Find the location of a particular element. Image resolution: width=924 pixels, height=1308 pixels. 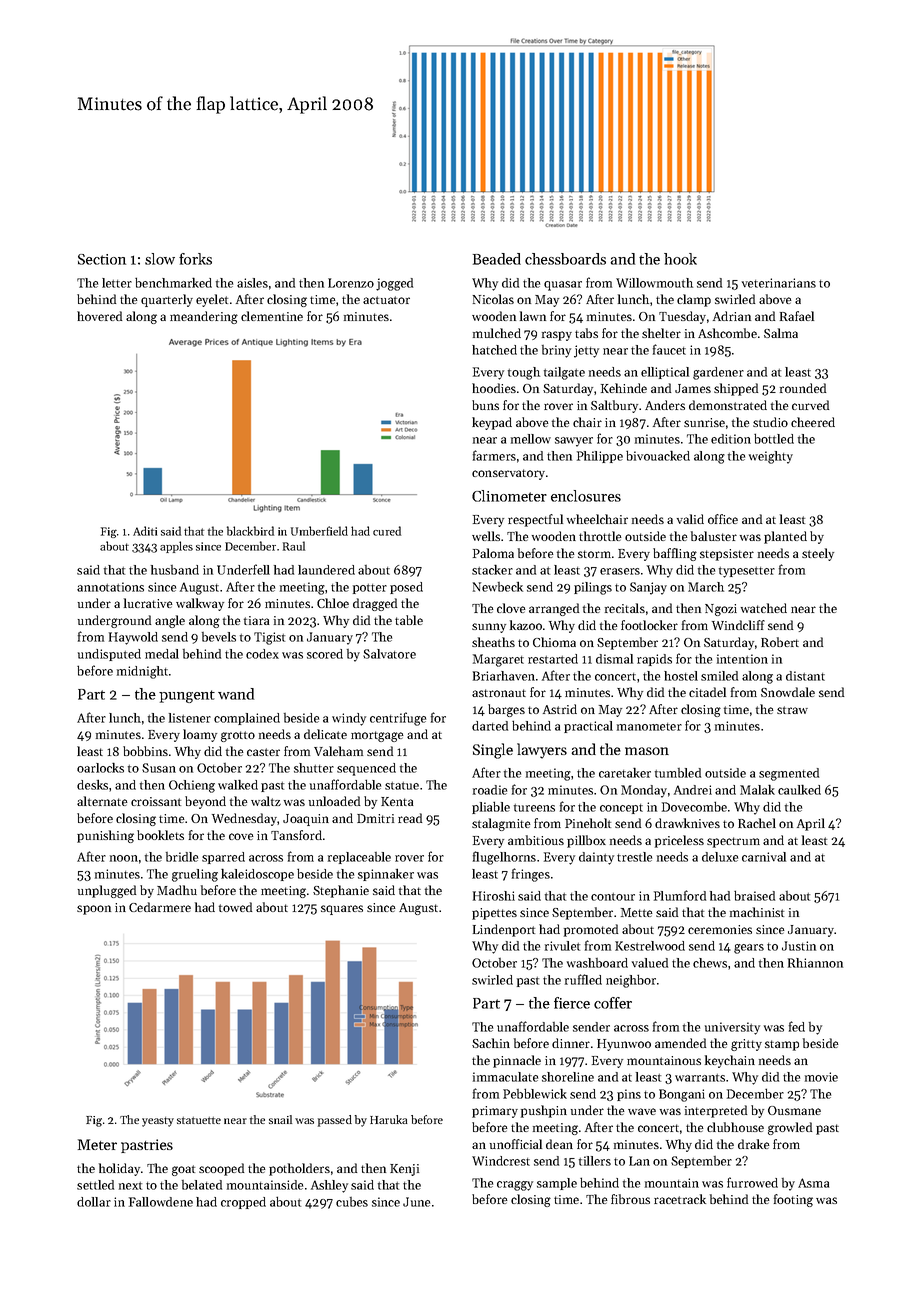

dollar is located at coordinates (94, 1202).
